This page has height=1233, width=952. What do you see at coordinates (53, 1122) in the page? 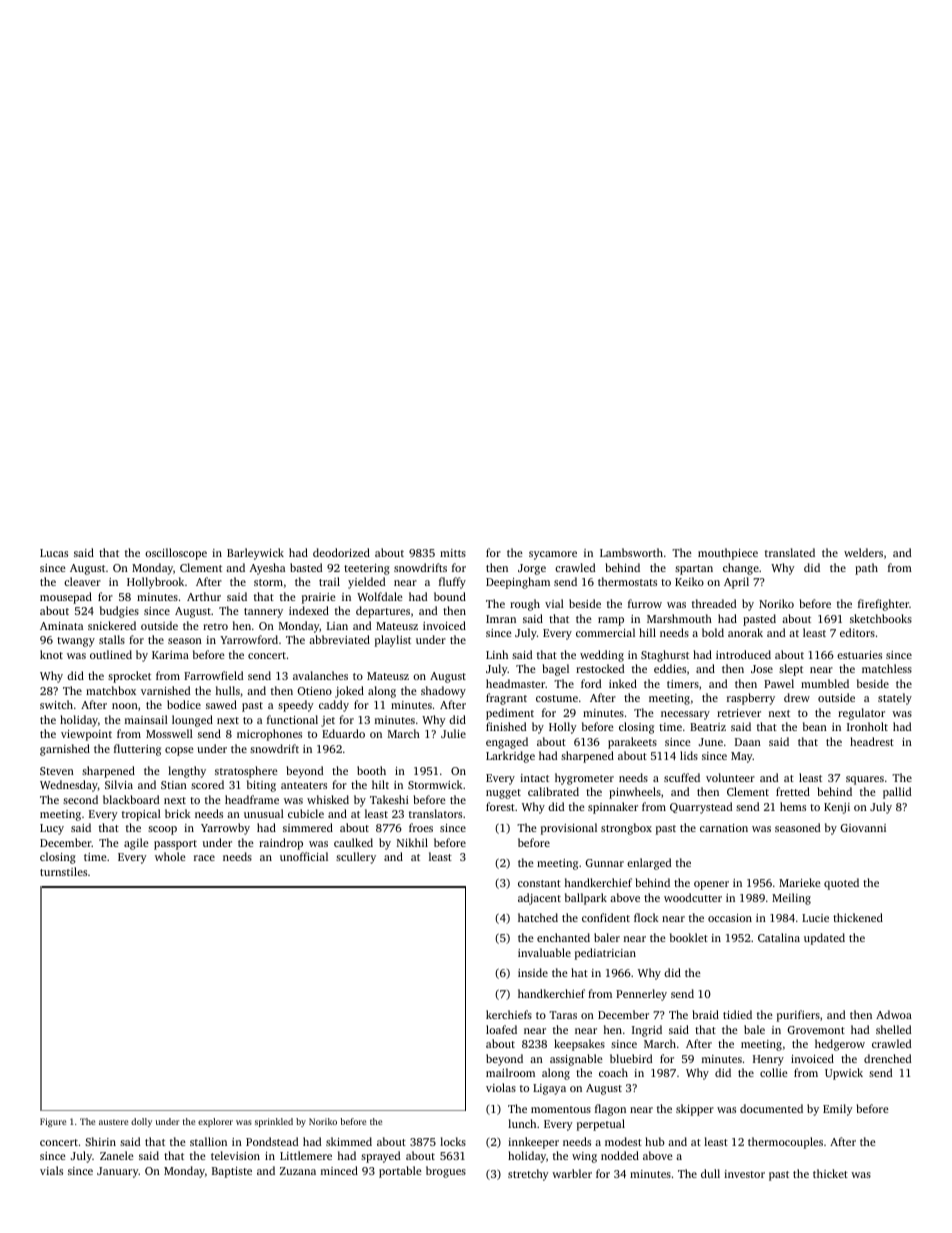
I see `Figure` at bounding box center [53, 1122].
